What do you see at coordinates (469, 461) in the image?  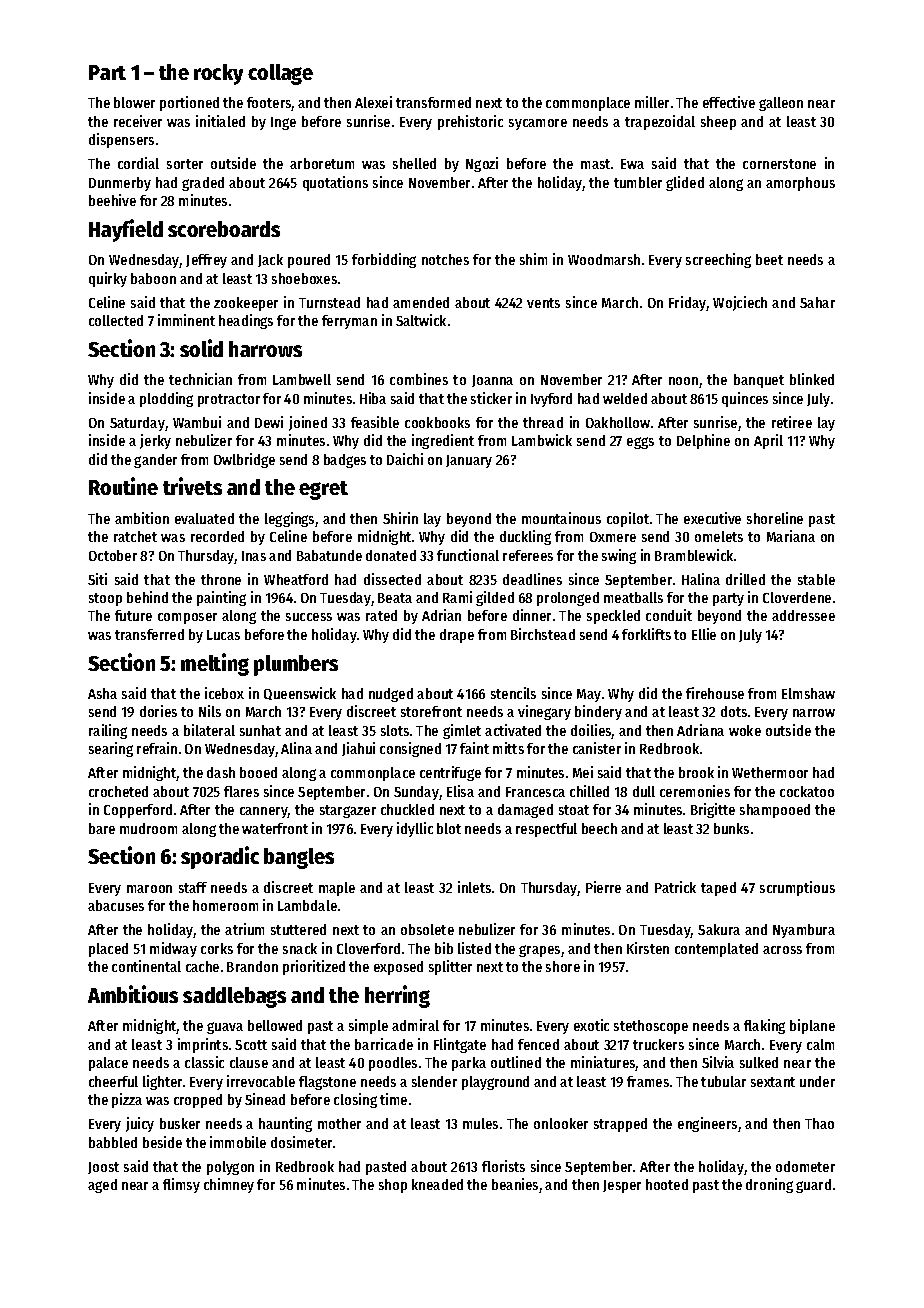 I see `January` at bounding box center [469, 461].
